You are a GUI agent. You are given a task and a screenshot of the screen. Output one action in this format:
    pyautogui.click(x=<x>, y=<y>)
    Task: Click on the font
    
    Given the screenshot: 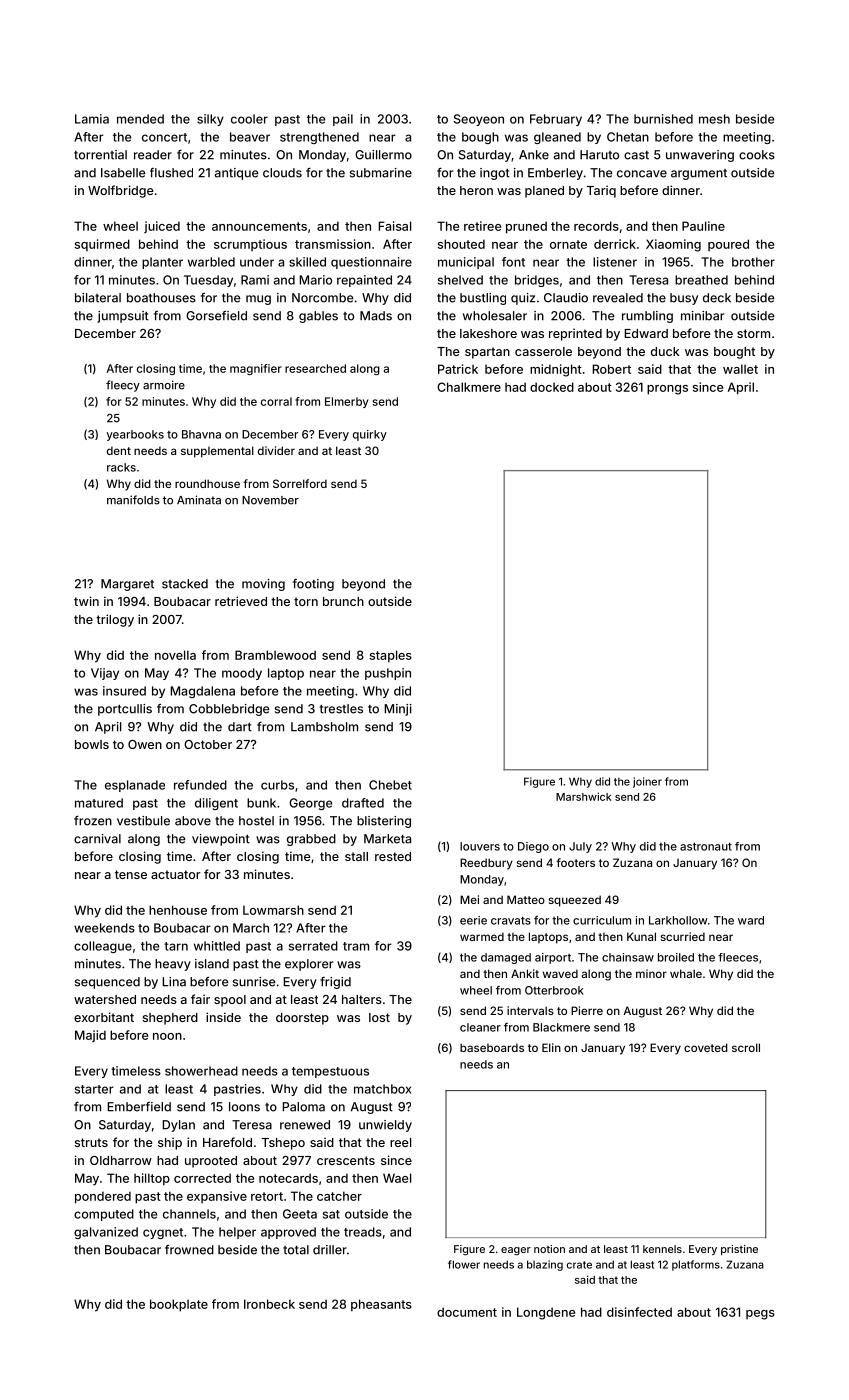 What is the action you would take?
    pyautogui.click(x=513, y=262)
